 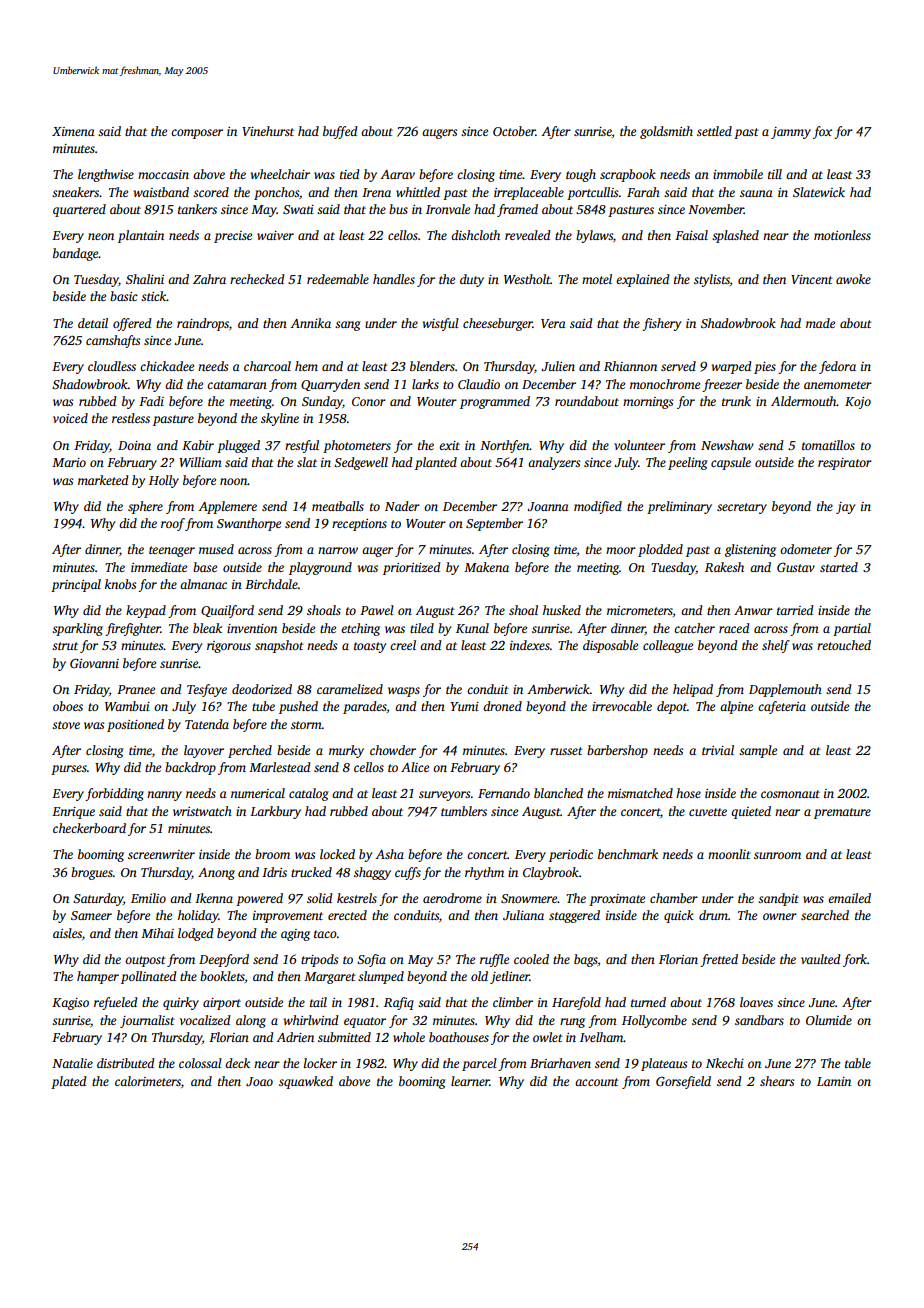 I want to click on climber, so click(x=513, y=1002).
